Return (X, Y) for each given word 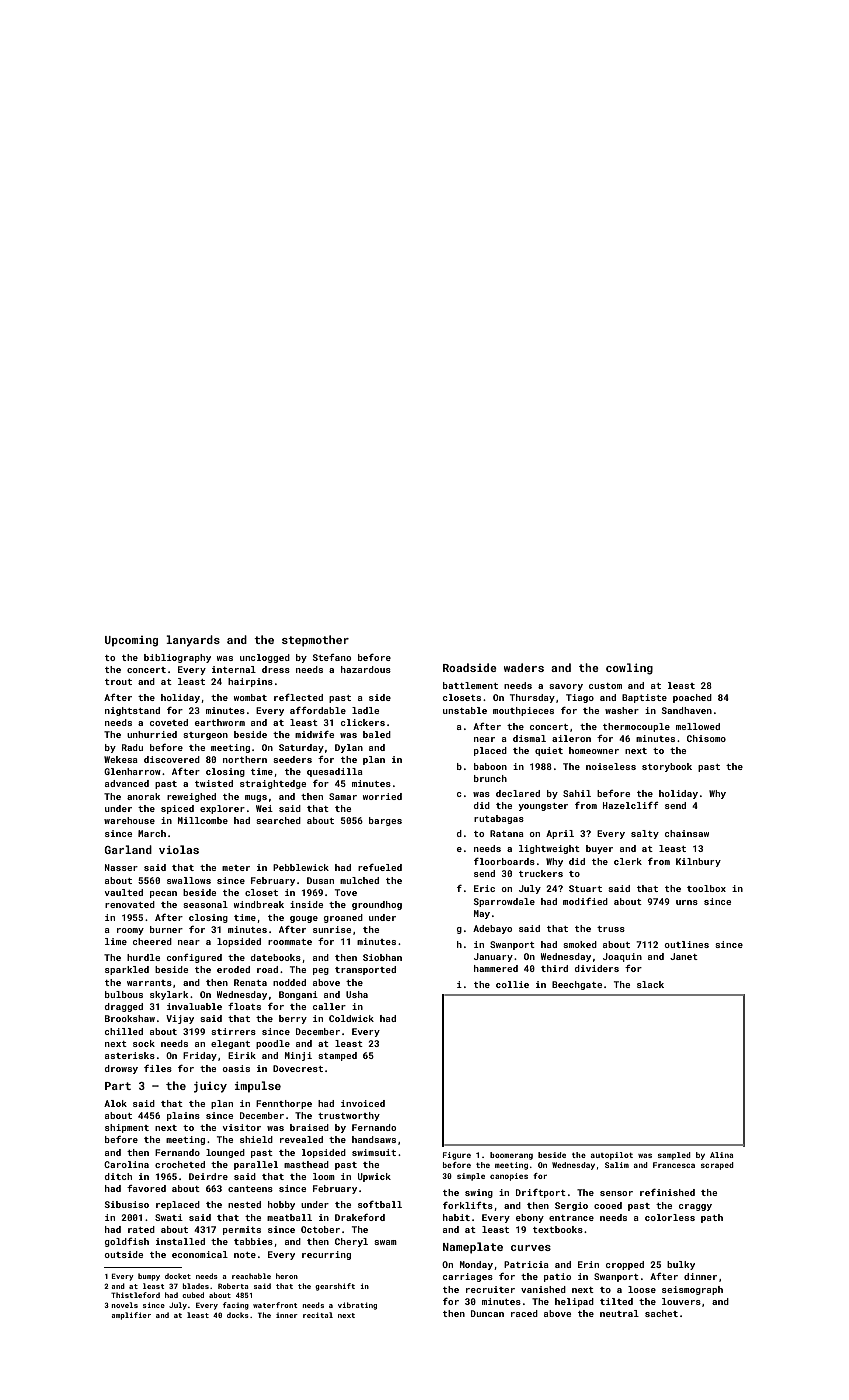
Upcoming (131, 641)
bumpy (149, 1277)
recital (318, 1315)
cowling (629, 669)
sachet (661, 1313)
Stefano (331, 657)
